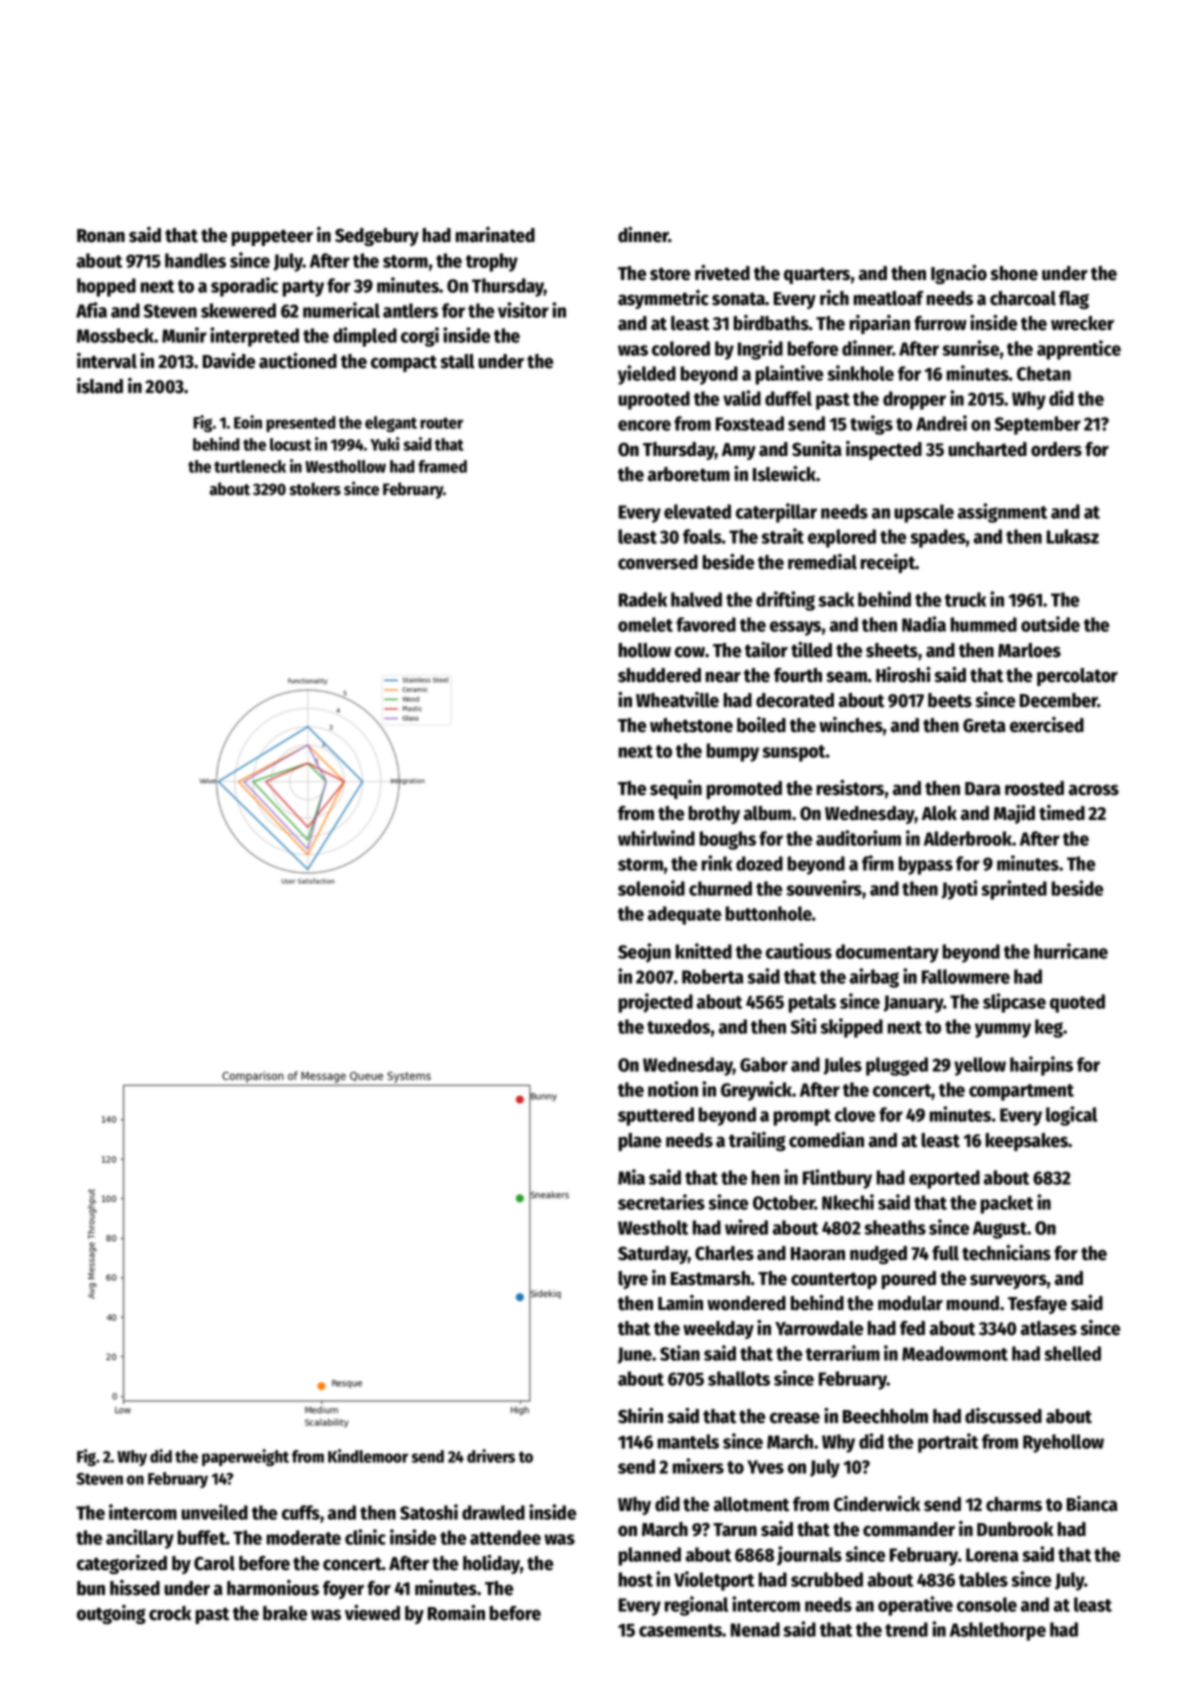 This page has height=1694, width=1198. I want to click on Ronan, so click(101, 236).
